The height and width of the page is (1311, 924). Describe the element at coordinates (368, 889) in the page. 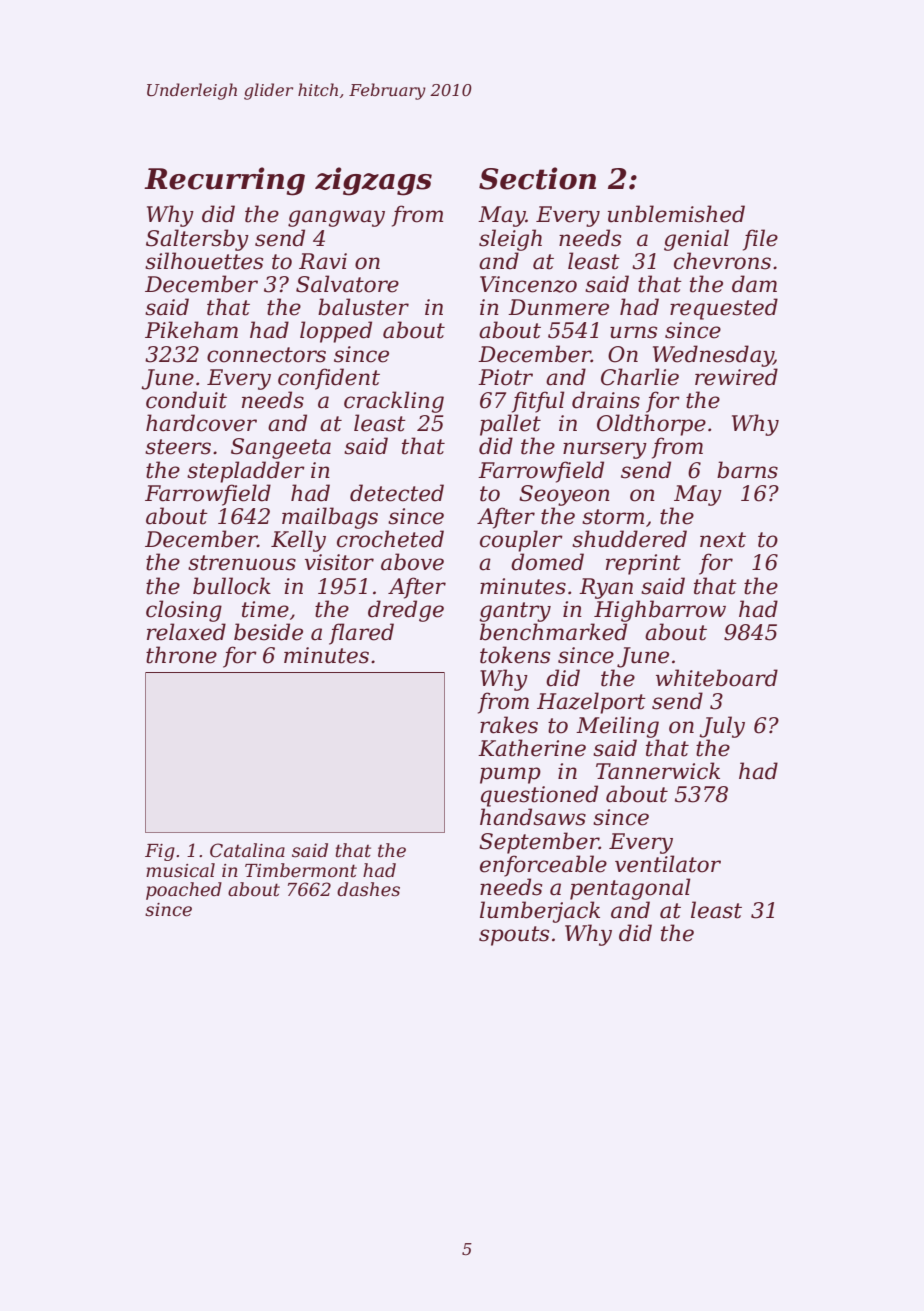

I see `dashes` at that location.
